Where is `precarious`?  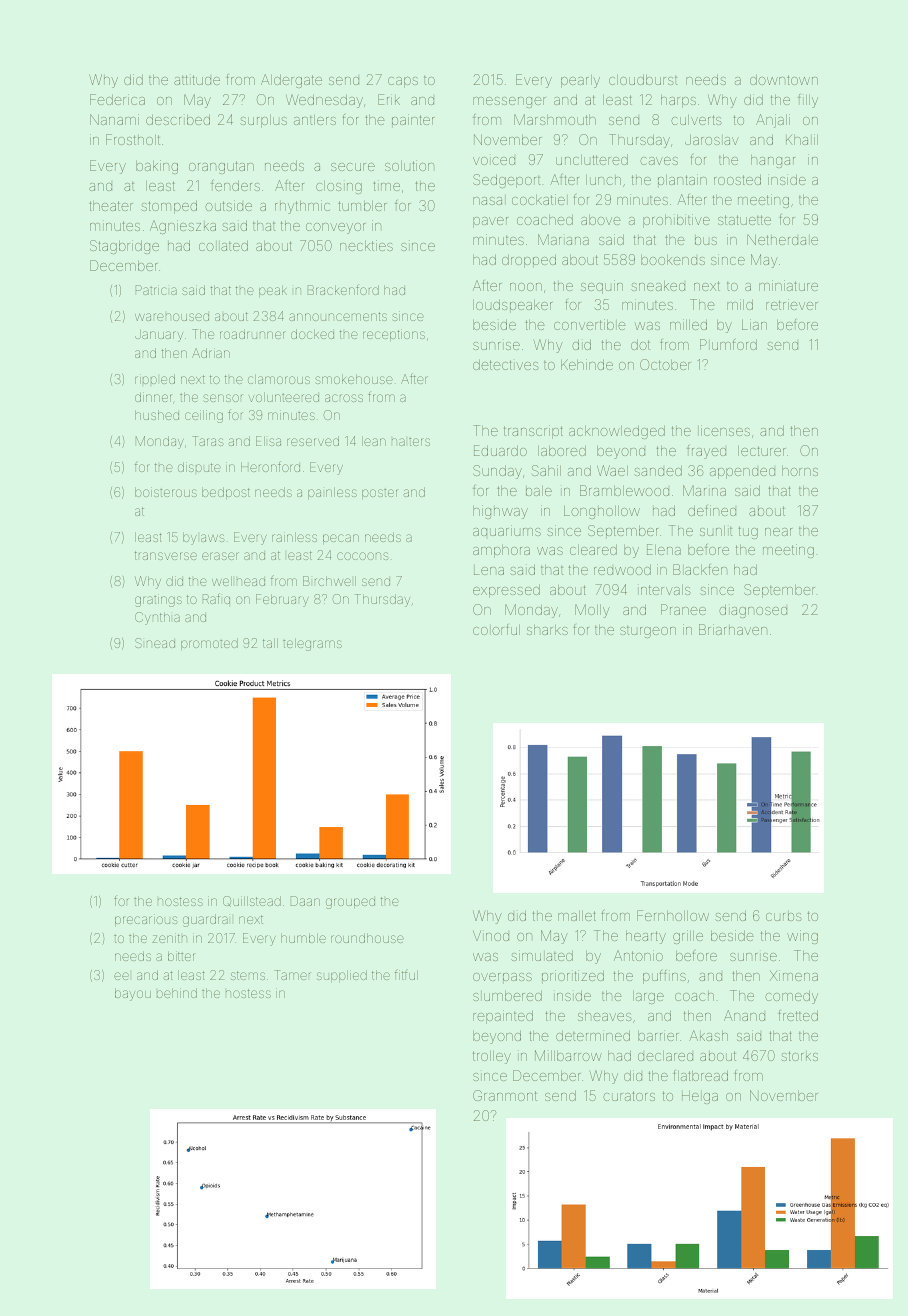 precarious is located at coordinates (146, 920).
